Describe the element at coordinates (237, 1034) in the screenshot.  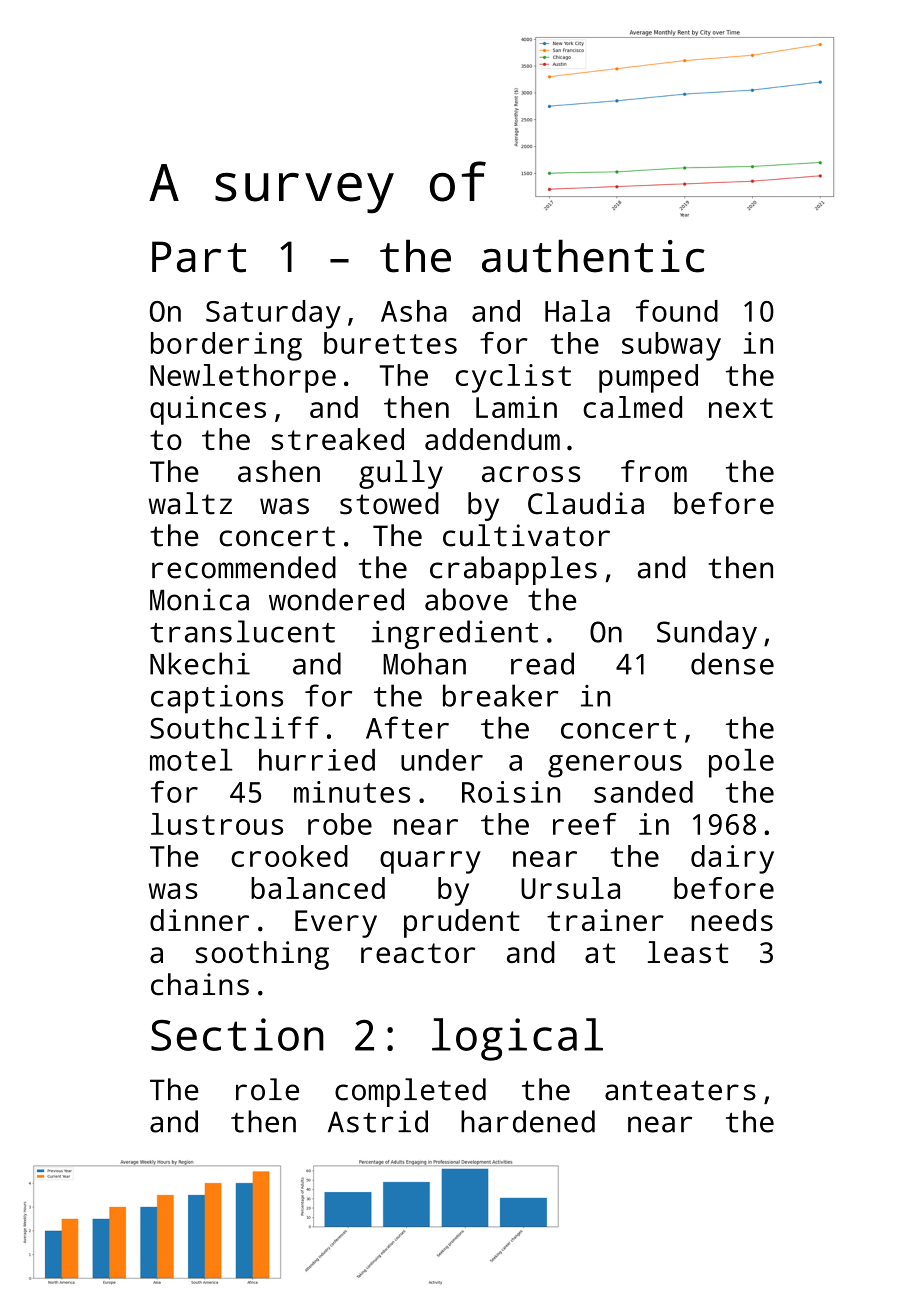
I see `Section` at that location.
